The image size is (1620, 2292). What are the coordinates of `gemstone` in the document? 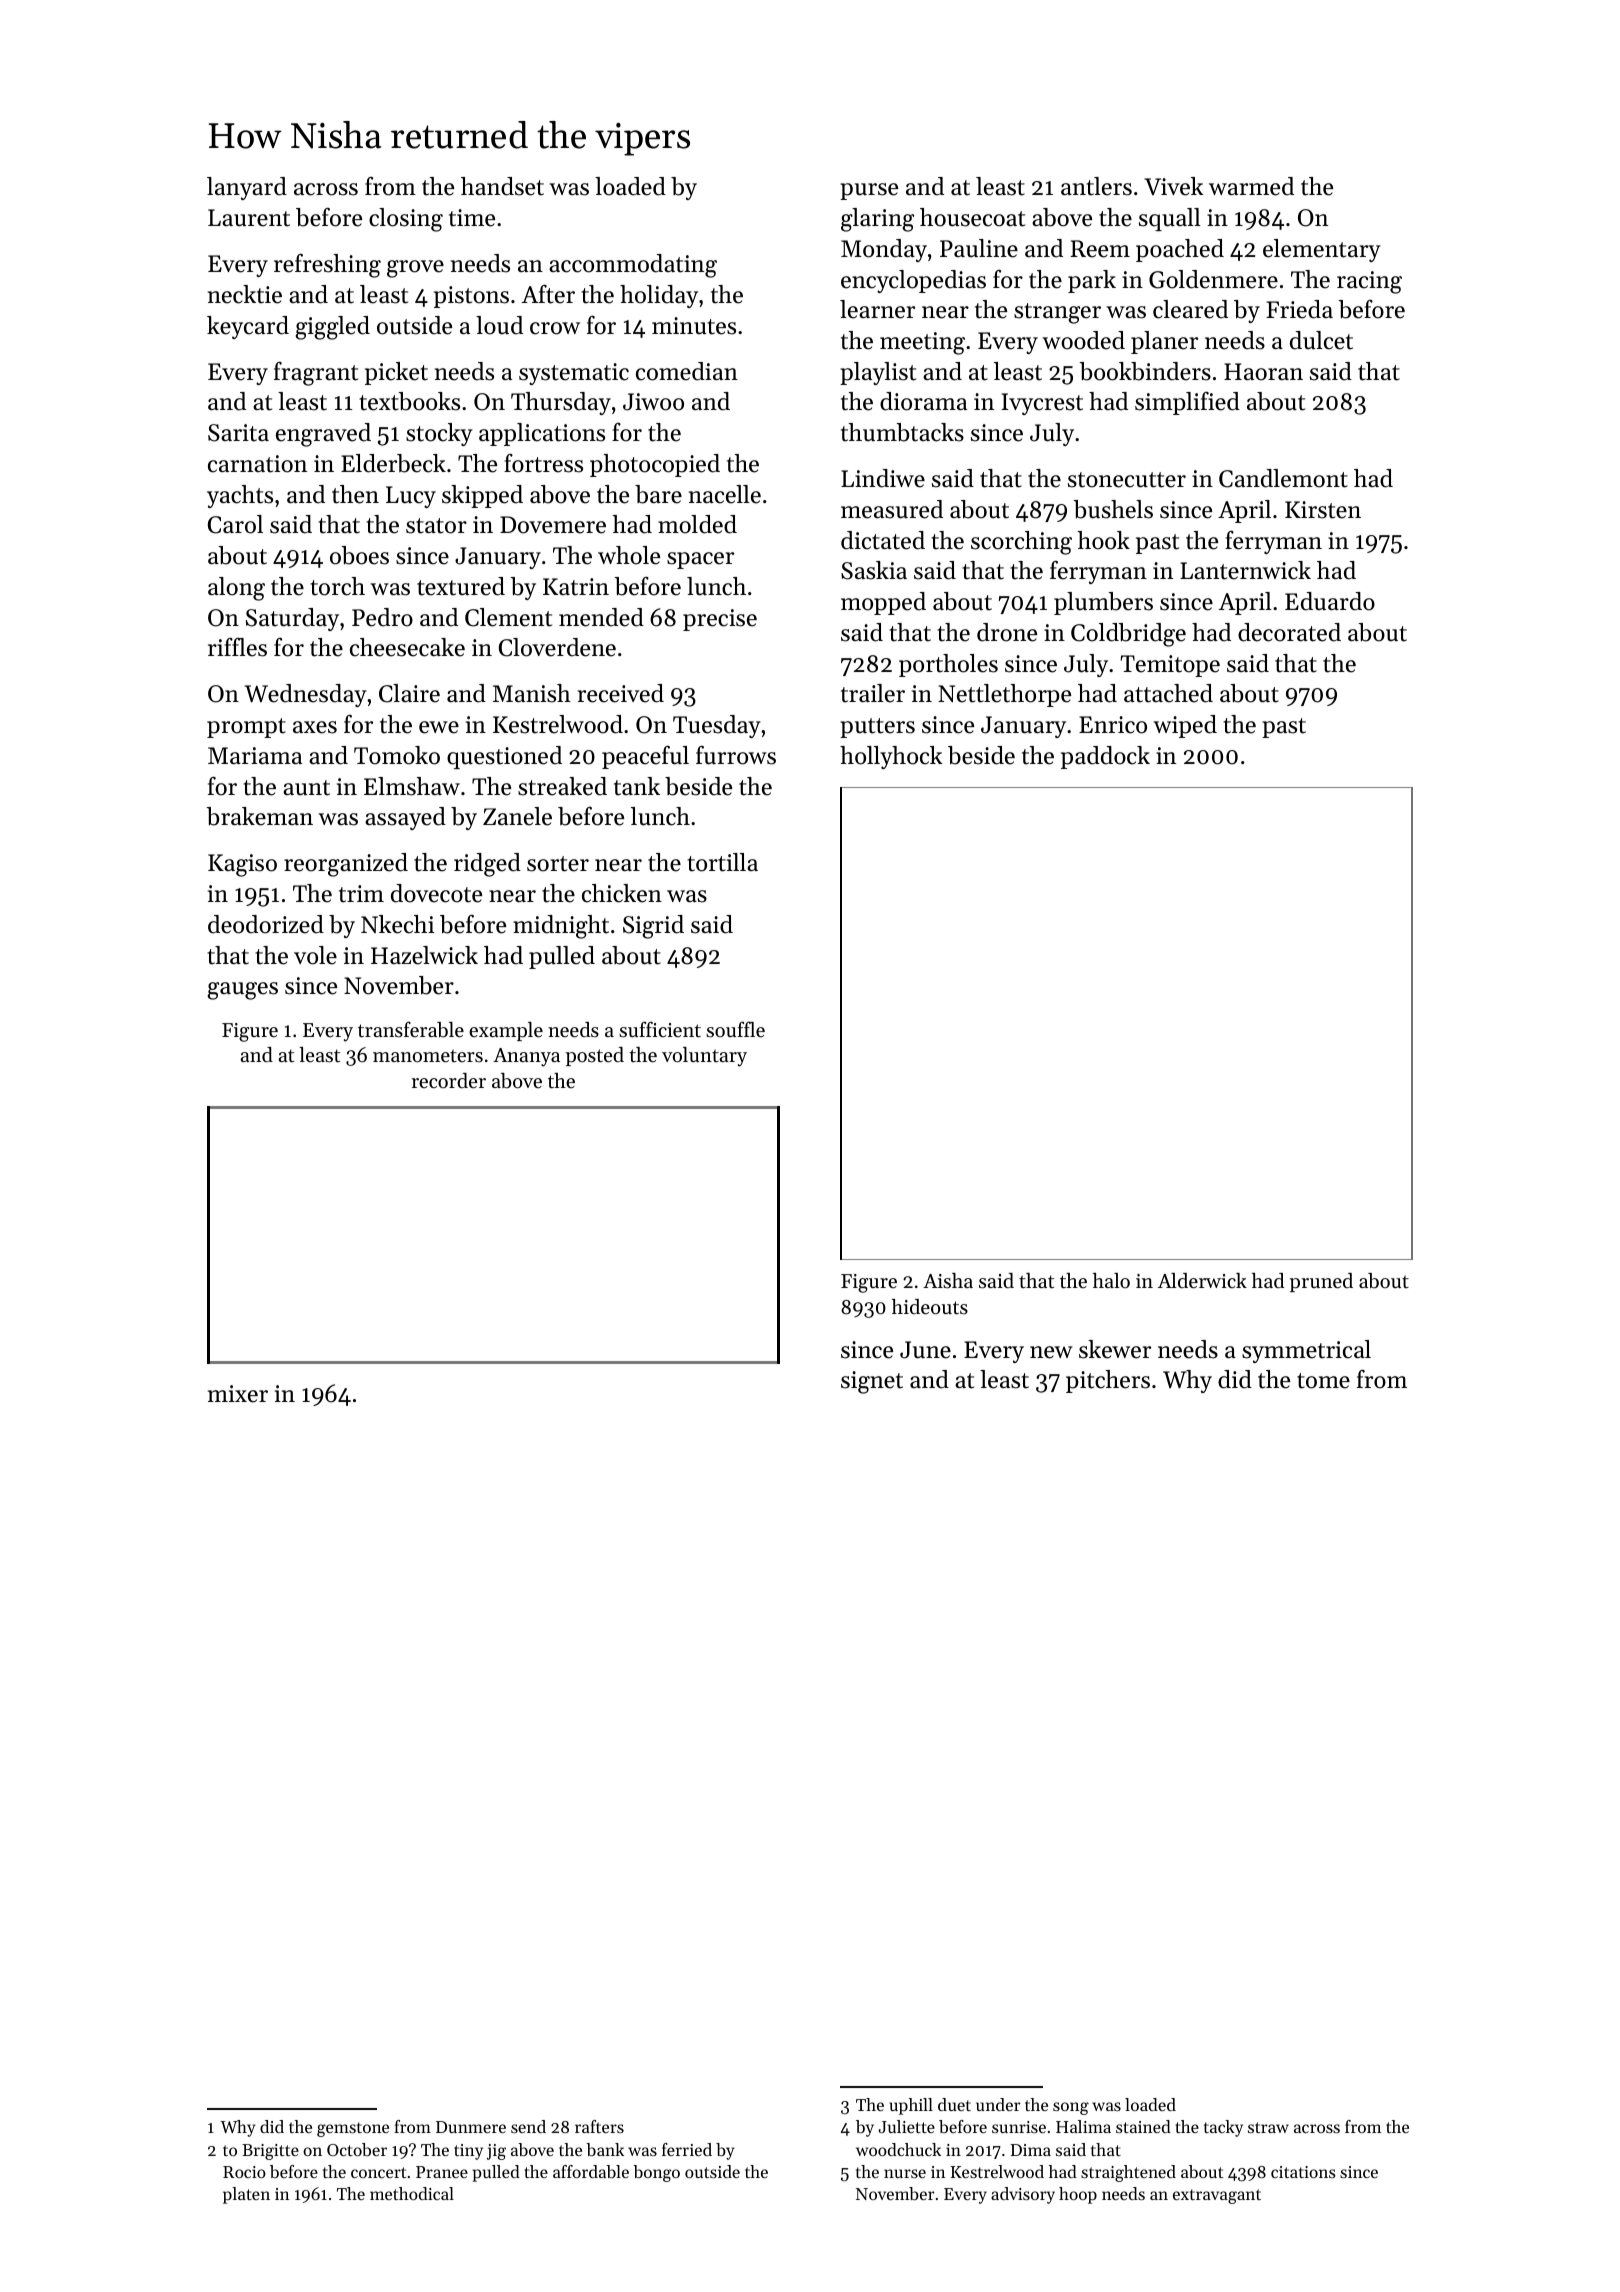 It's located at (353, 2129).
